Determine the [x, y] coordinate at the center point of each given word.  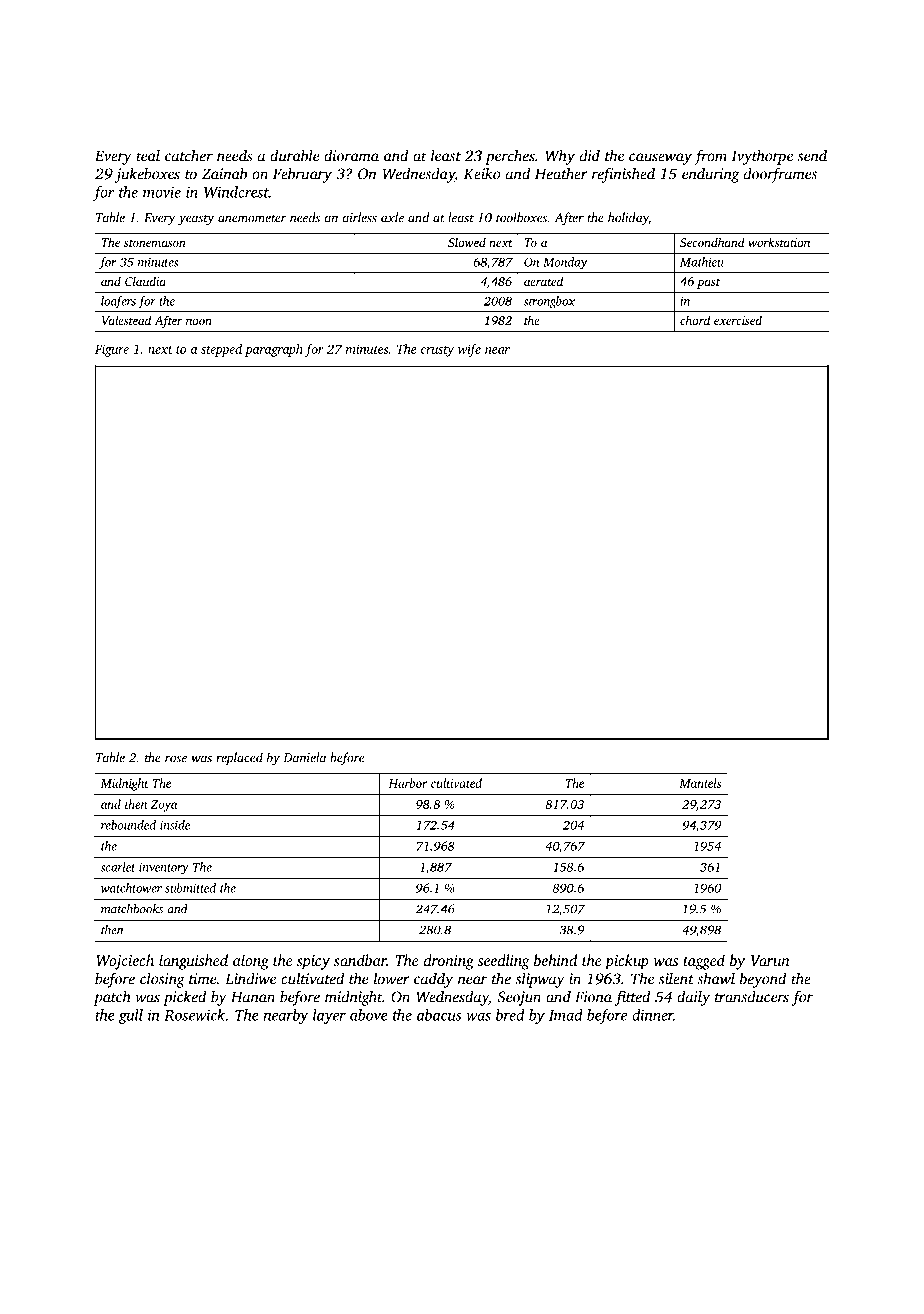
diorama [351, 155]
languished [193, 962]
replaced [239, 758]
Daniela [305, 757]
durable [294, 155]
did [590, 155]
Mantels [700, 783]
